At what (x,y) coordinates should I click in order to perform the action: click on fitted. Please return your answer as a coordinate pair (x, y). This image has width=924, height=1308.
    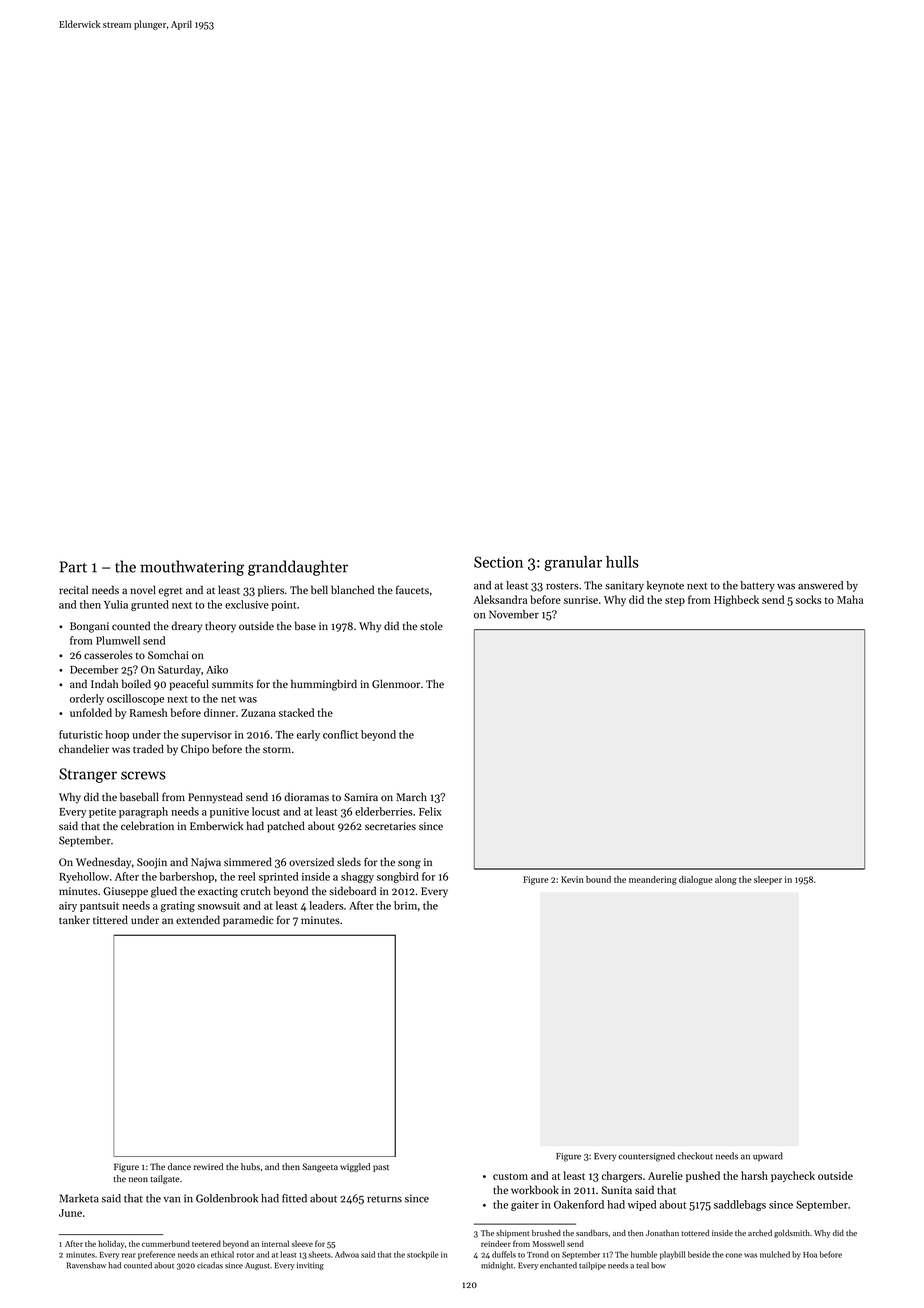
    Looking at the image, I should click on (294, 1198).
